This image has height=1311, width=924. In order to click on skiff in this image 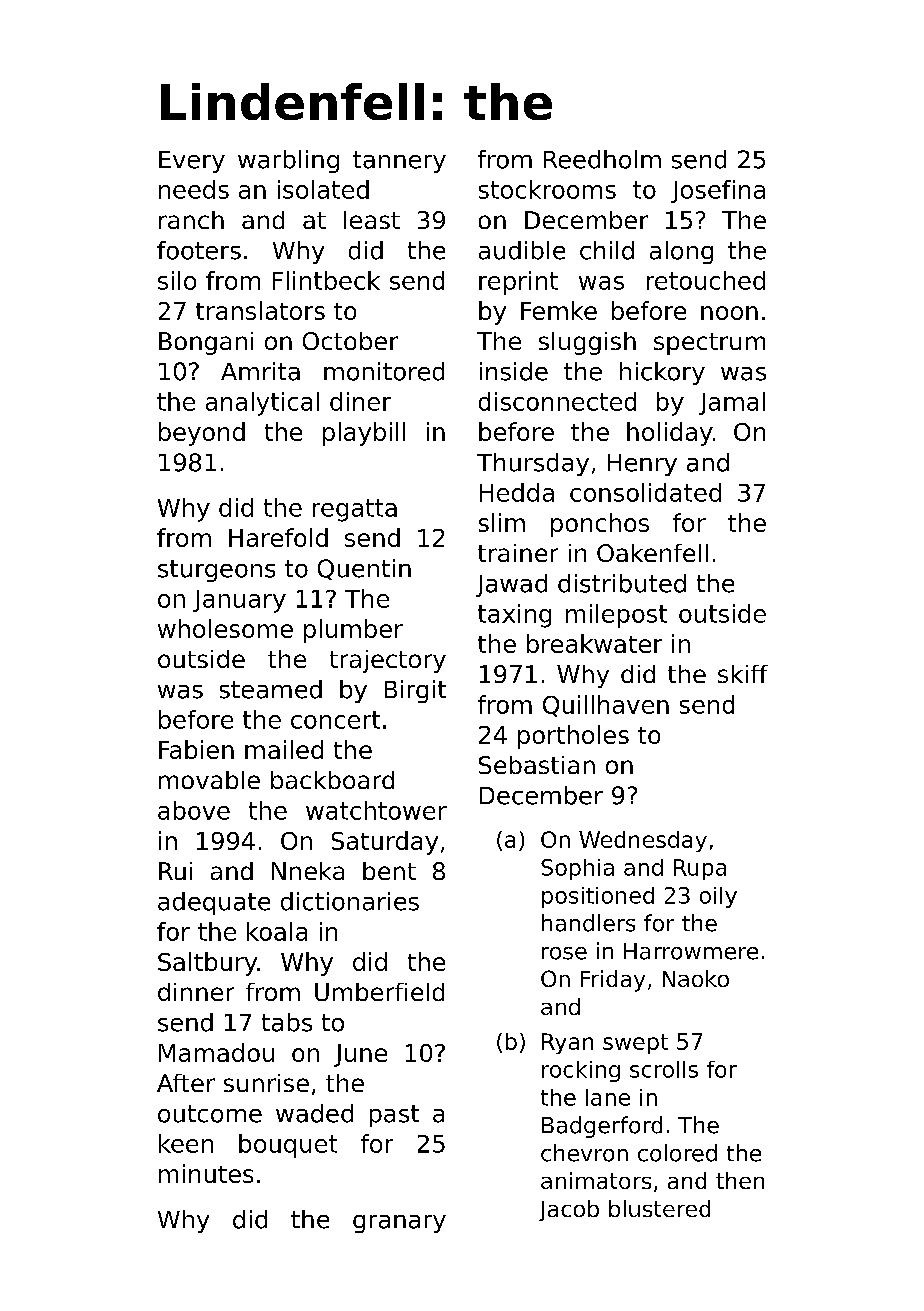, I will do `click(743, 674)`.
